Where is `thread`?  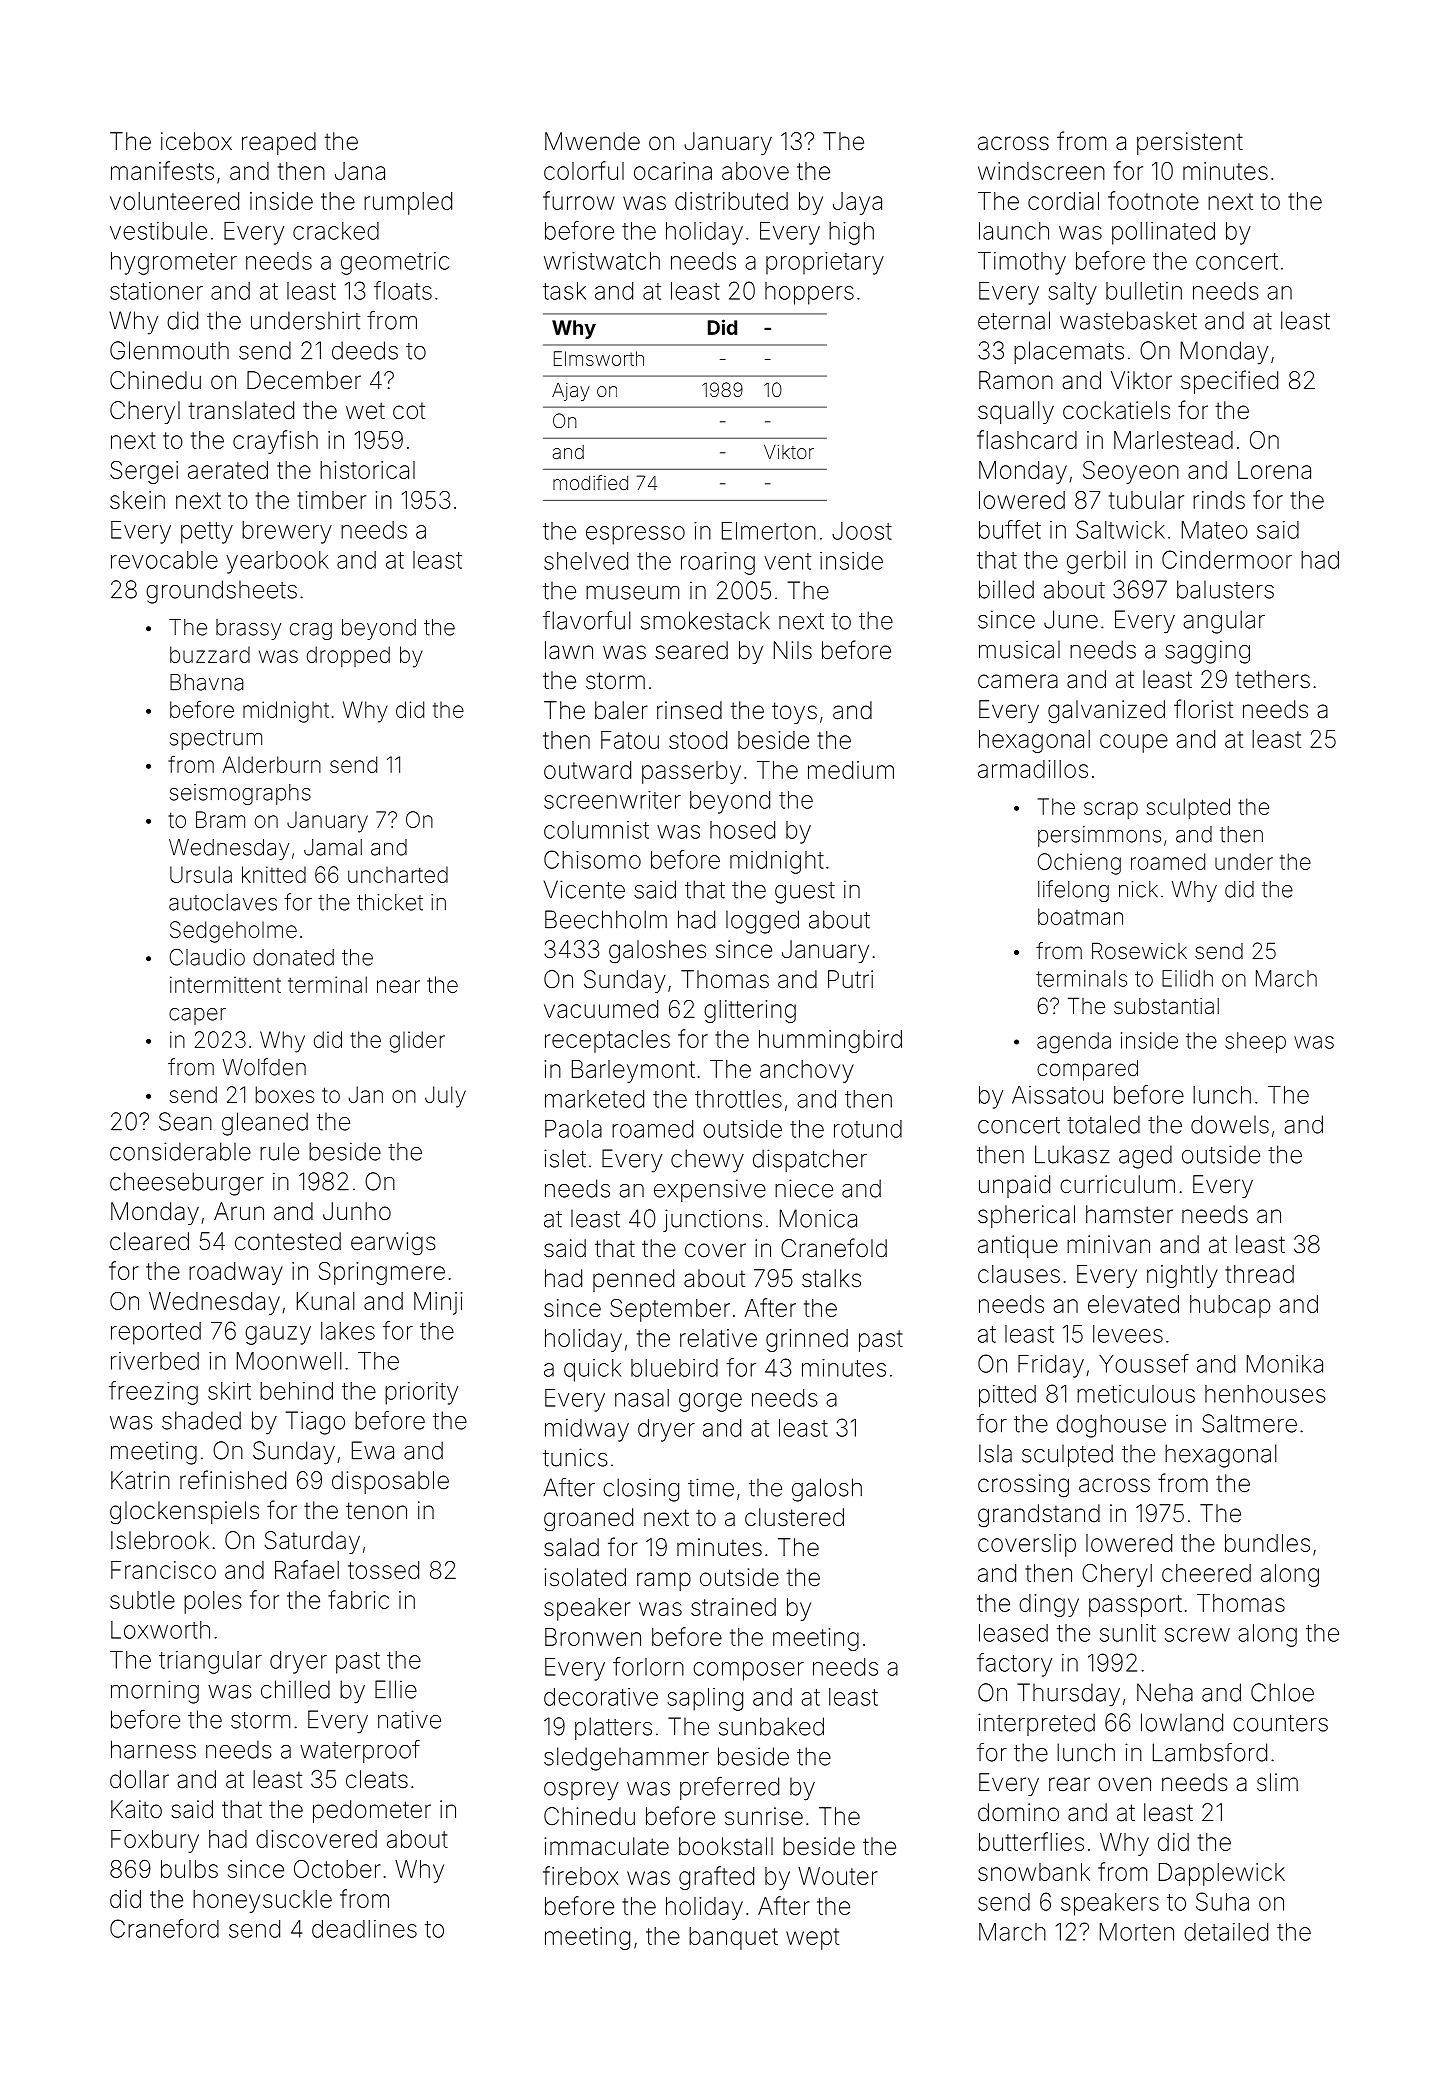
thread is located at coordinates (1259, 1274).
